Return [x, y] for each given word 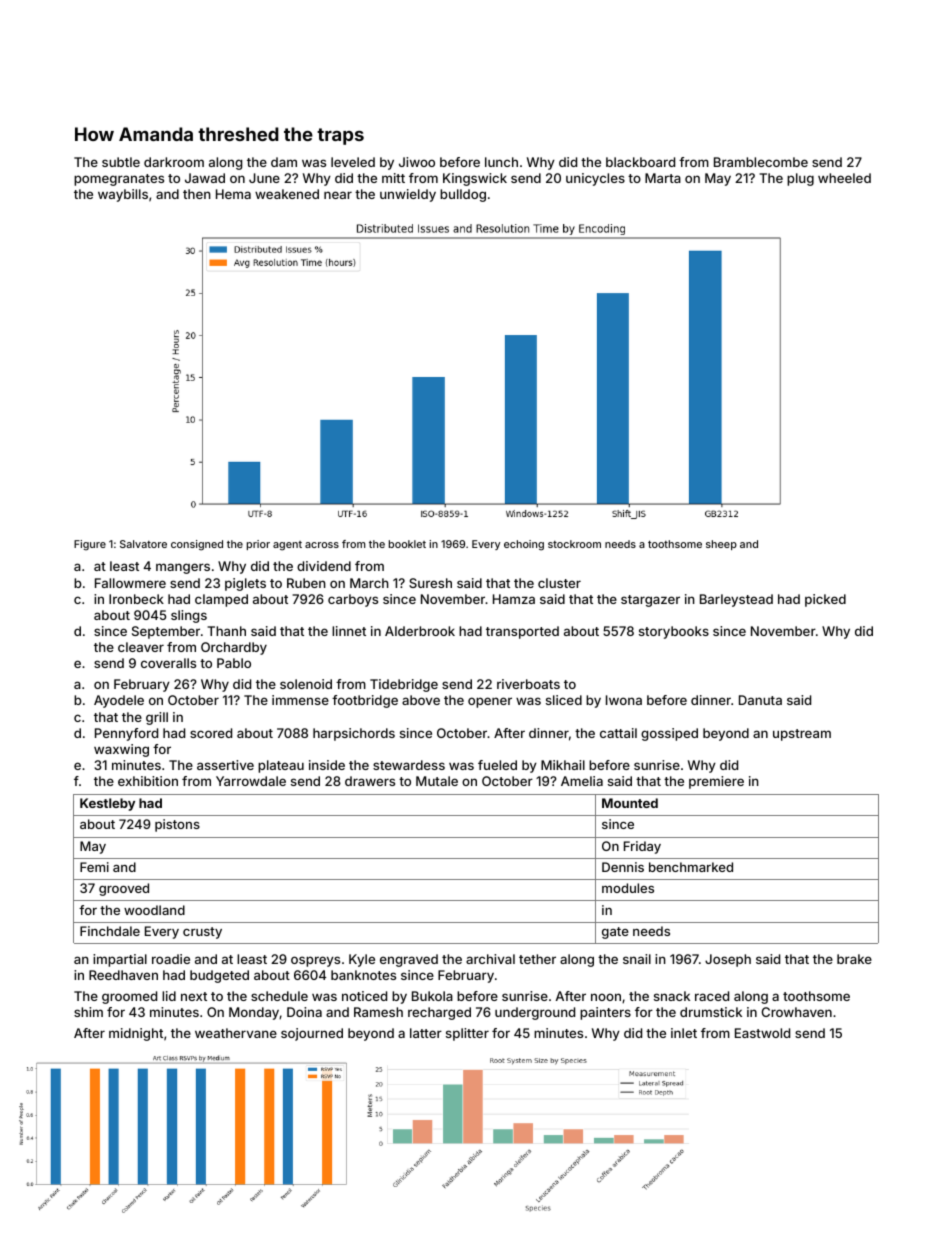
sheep [721, 545]
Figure [90, 545]
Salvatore [143, 544]
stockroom [574, 544]
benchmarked [691, 867]
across [322, 545]
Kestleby [107, 804]
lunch [501, 162]
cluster [559, 583]
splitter [467, 1034]
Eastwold [762, 1033]
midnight [136, 1034]
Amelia [582, 781]
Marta [663, 178]
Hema [233, 194]
